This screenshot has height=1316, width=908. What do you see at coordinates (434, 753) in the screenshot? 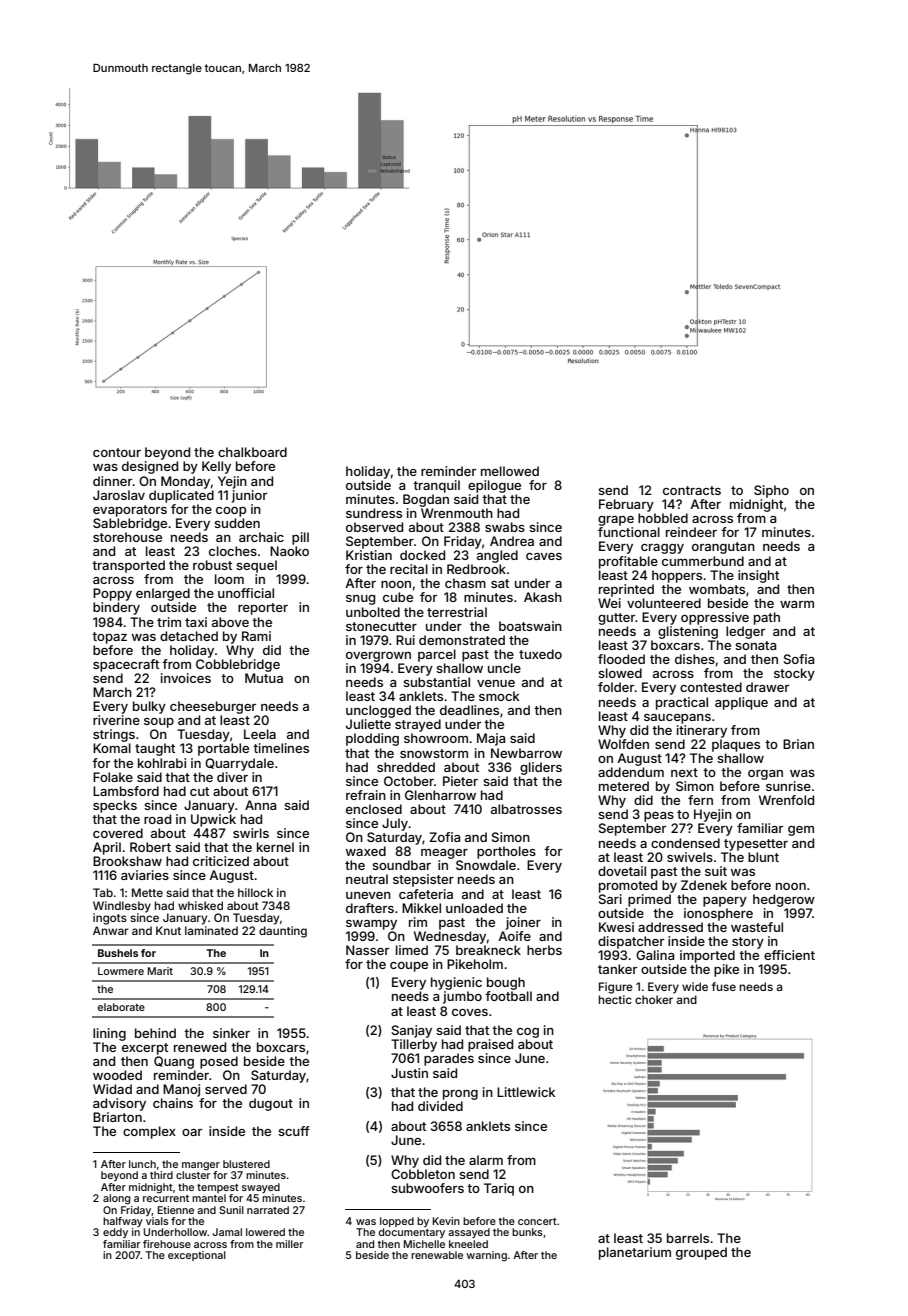
I see `snowstorm` at bounding box center [434, 753].
